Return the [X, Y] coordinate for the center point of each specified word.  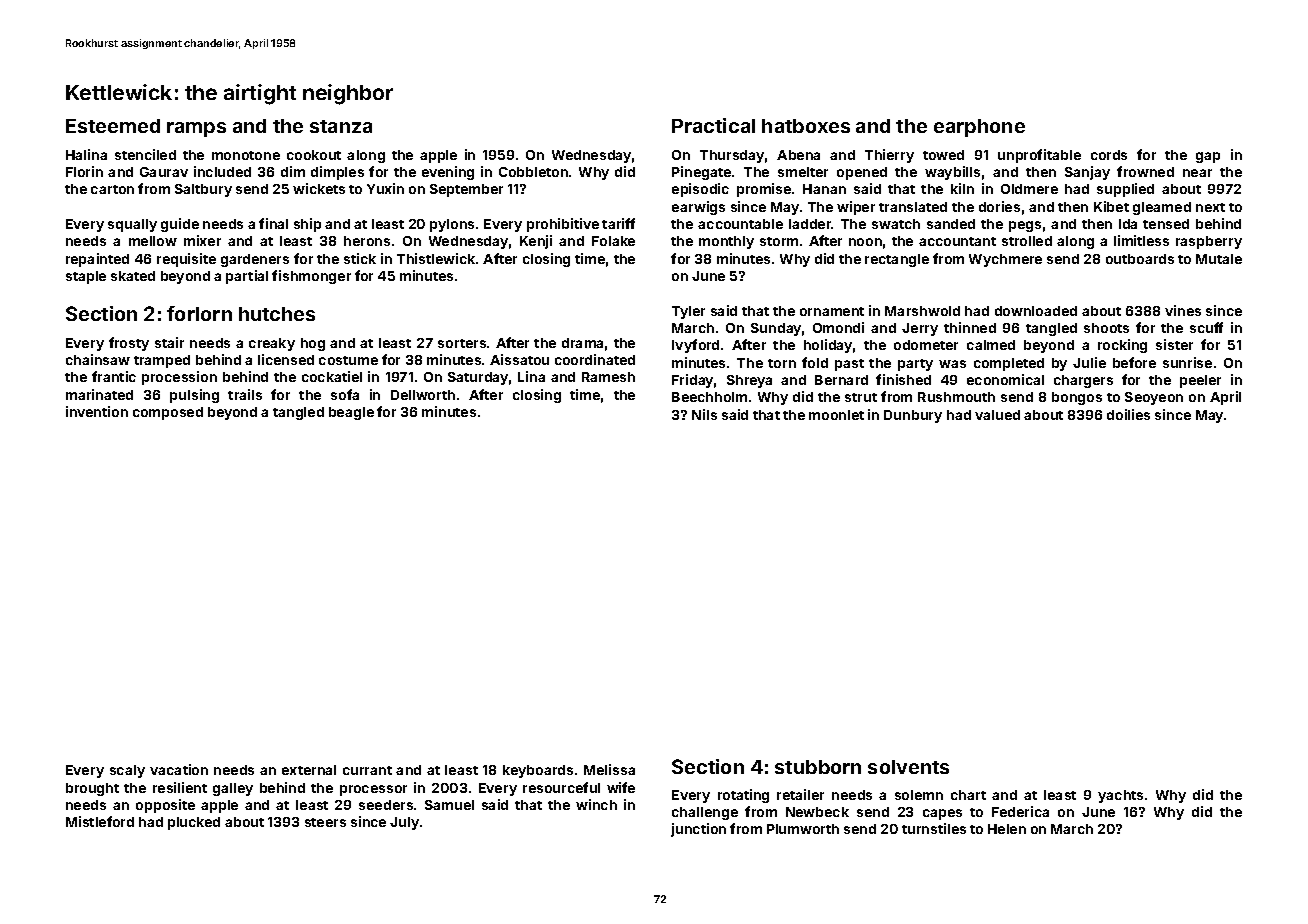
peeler [1200, 381]
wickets [319, 188]
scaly [127, 771]
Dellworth [423, 395]
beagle [351, 413]
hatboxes [806, 126]
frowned [1145, 171]
